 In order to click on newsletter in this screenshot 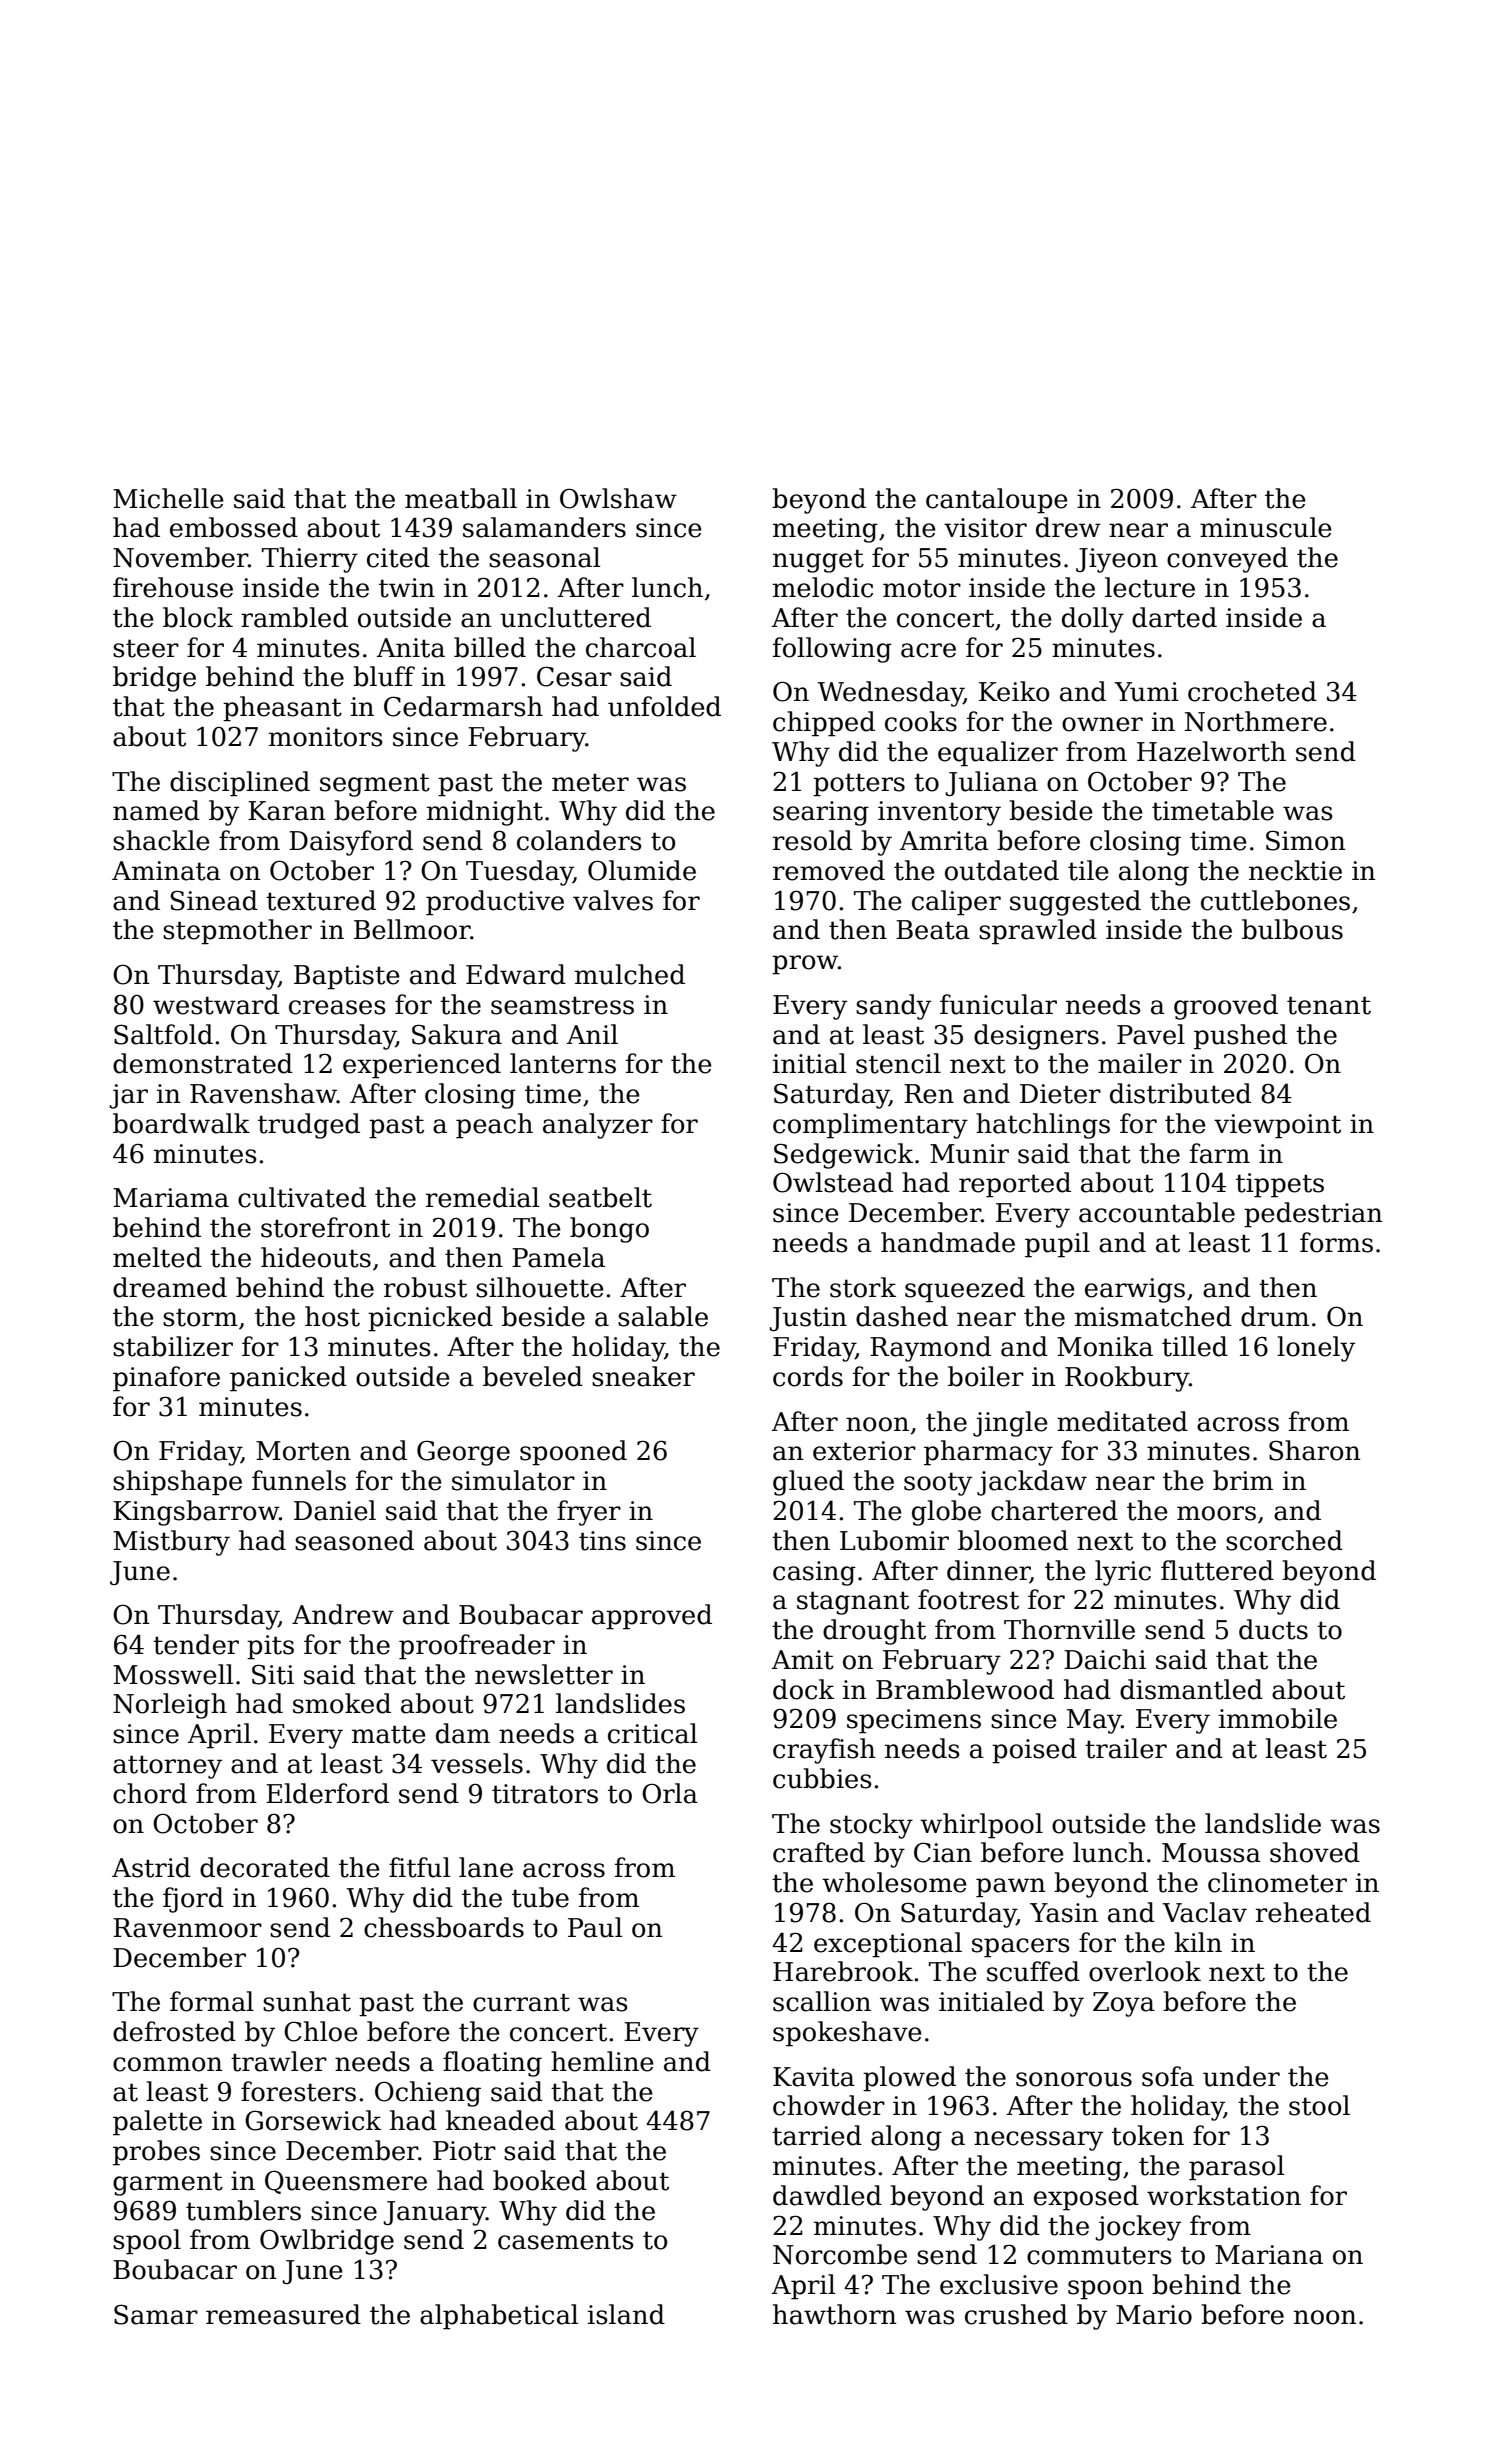, I will do `click(544, 1674)`.
